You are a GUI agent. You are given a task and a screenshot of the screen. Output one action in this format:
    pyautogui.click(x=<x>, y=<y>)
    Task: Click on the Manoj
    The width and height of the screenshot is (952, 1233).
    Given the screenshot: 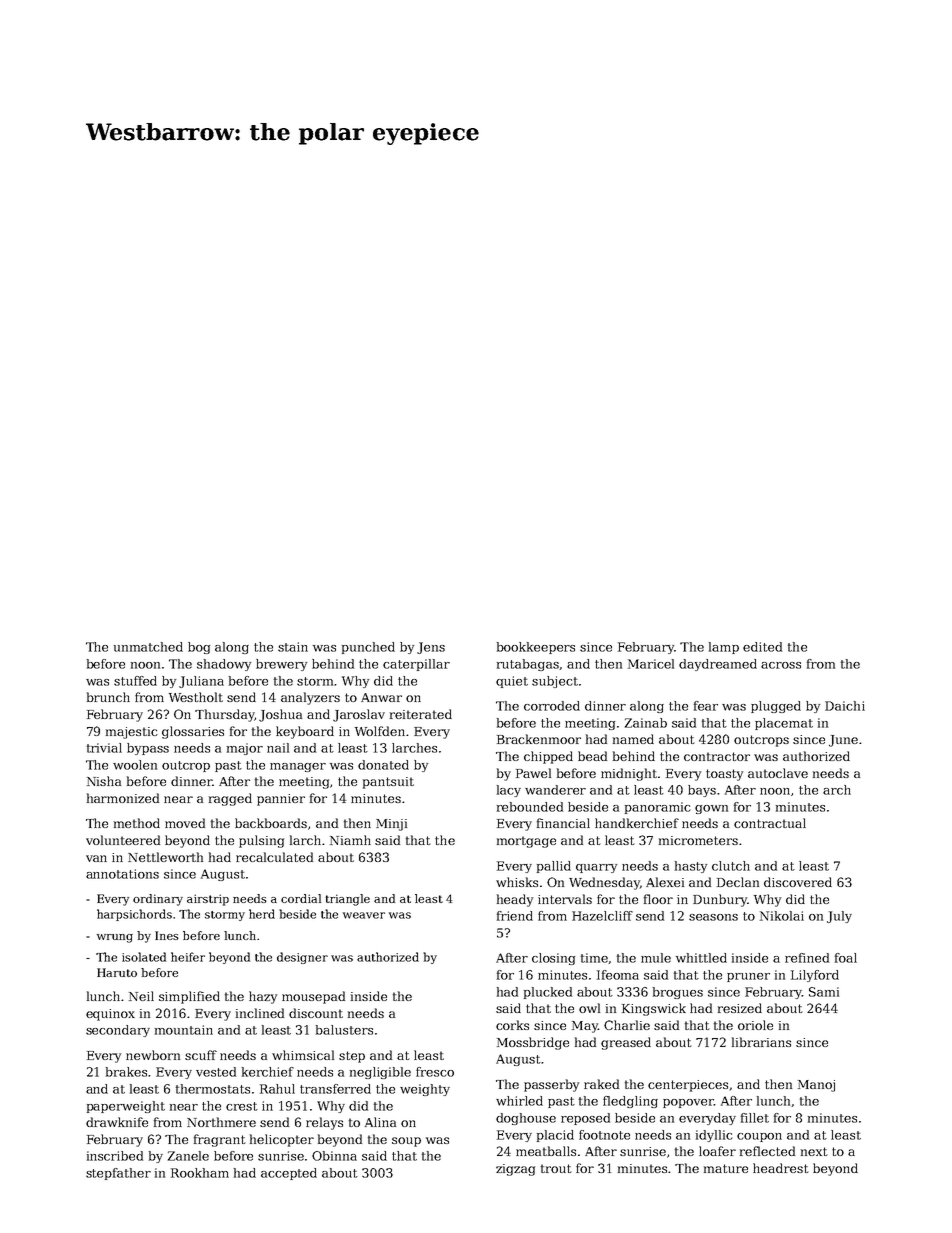 What is the action you would take?
    pyautogui.click(x=816, y=1086)
